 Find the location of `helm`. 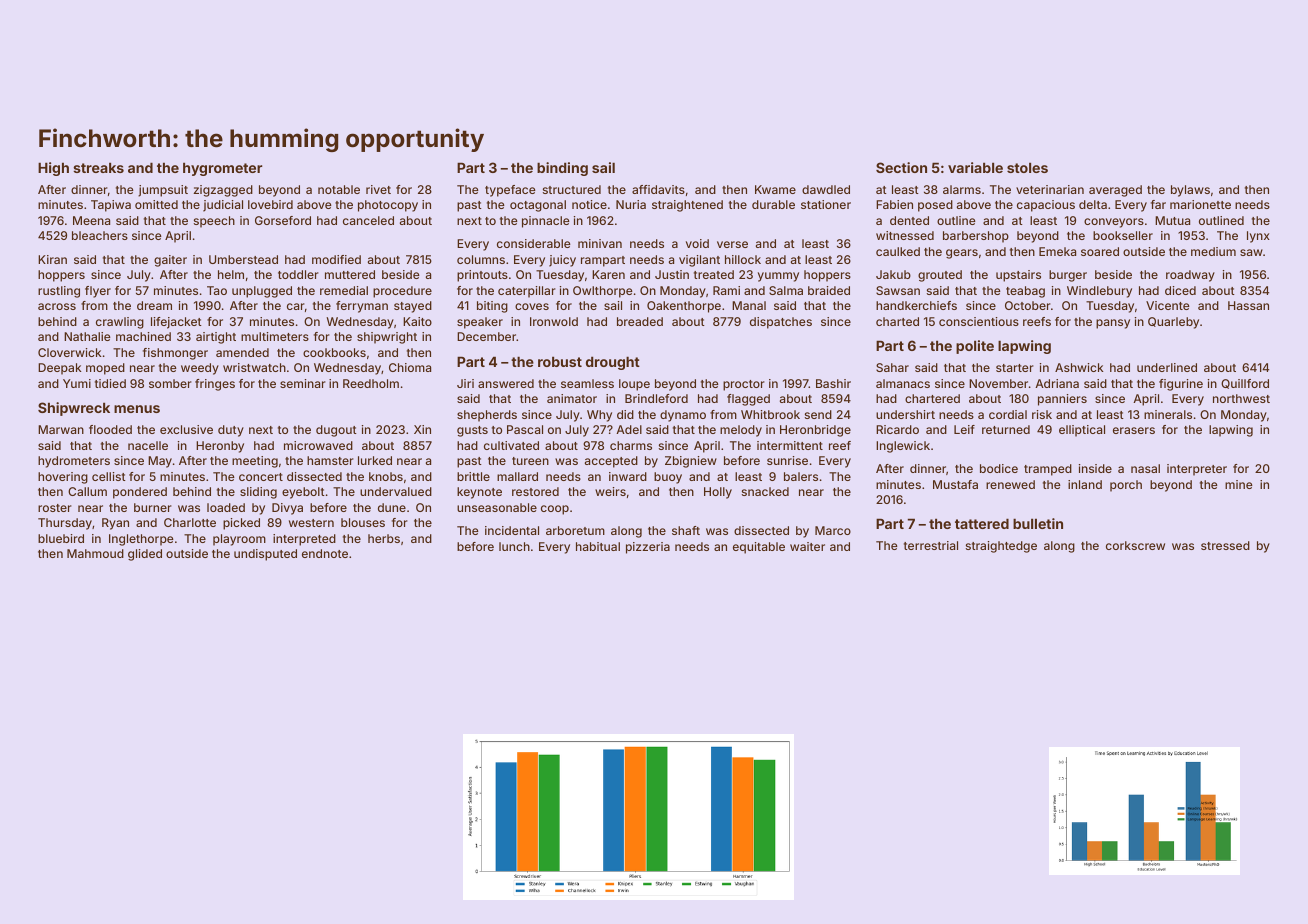

helm is located at coordinates (231, 274).
